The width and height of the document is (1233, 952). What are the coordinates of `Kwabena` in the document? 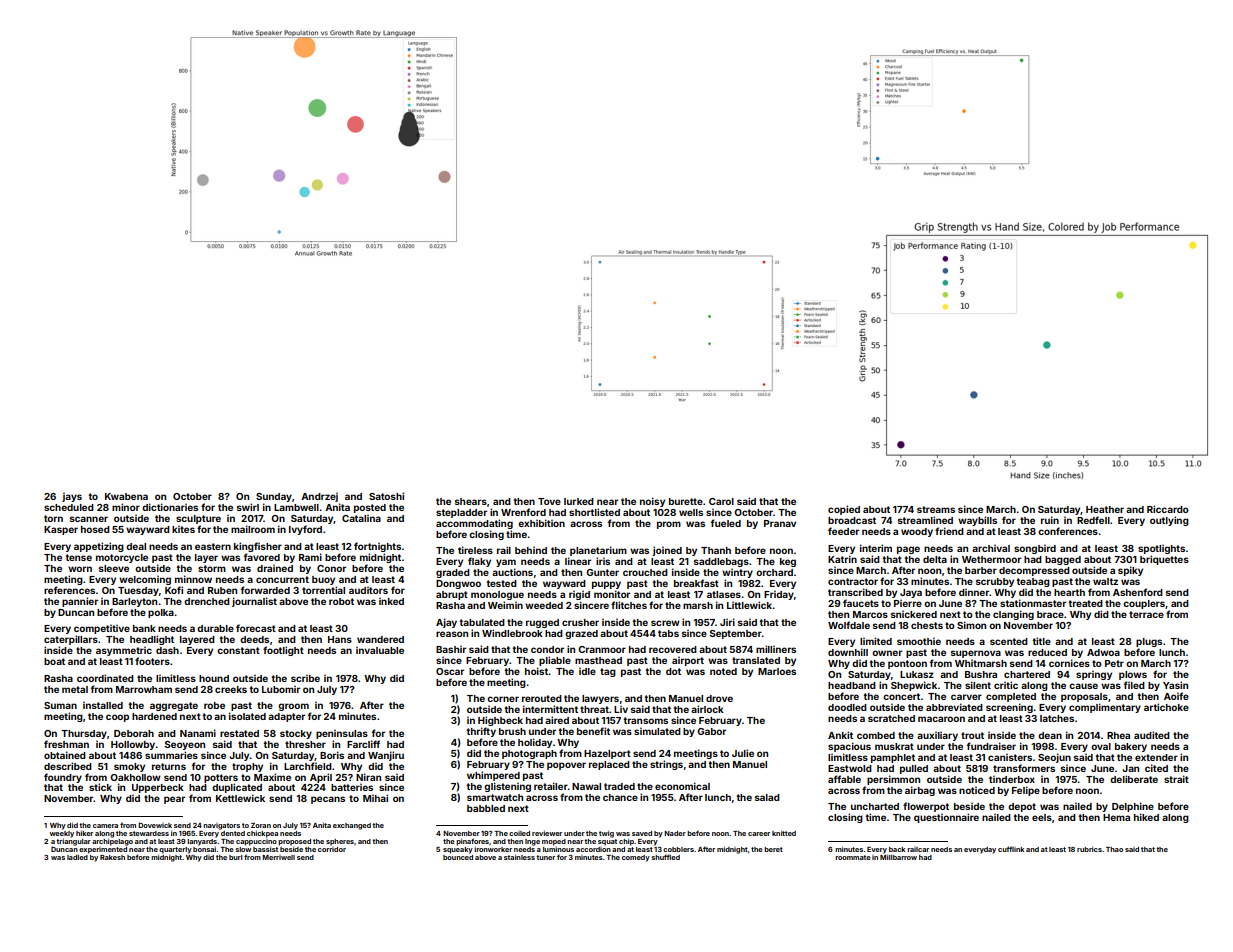 It's located at (126, 496).
